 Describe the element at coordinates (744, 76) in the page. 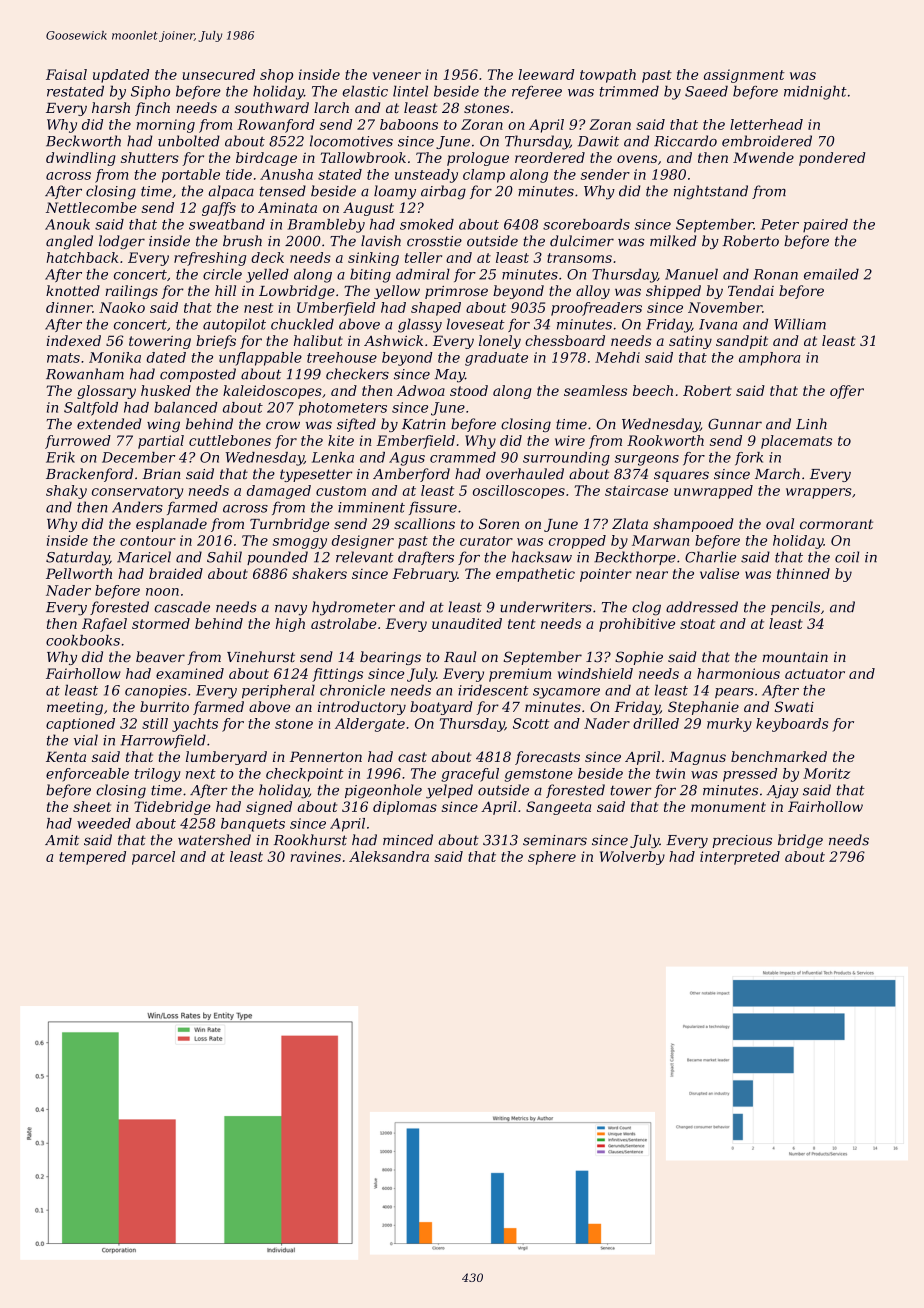

I see `assignment` at that location.
